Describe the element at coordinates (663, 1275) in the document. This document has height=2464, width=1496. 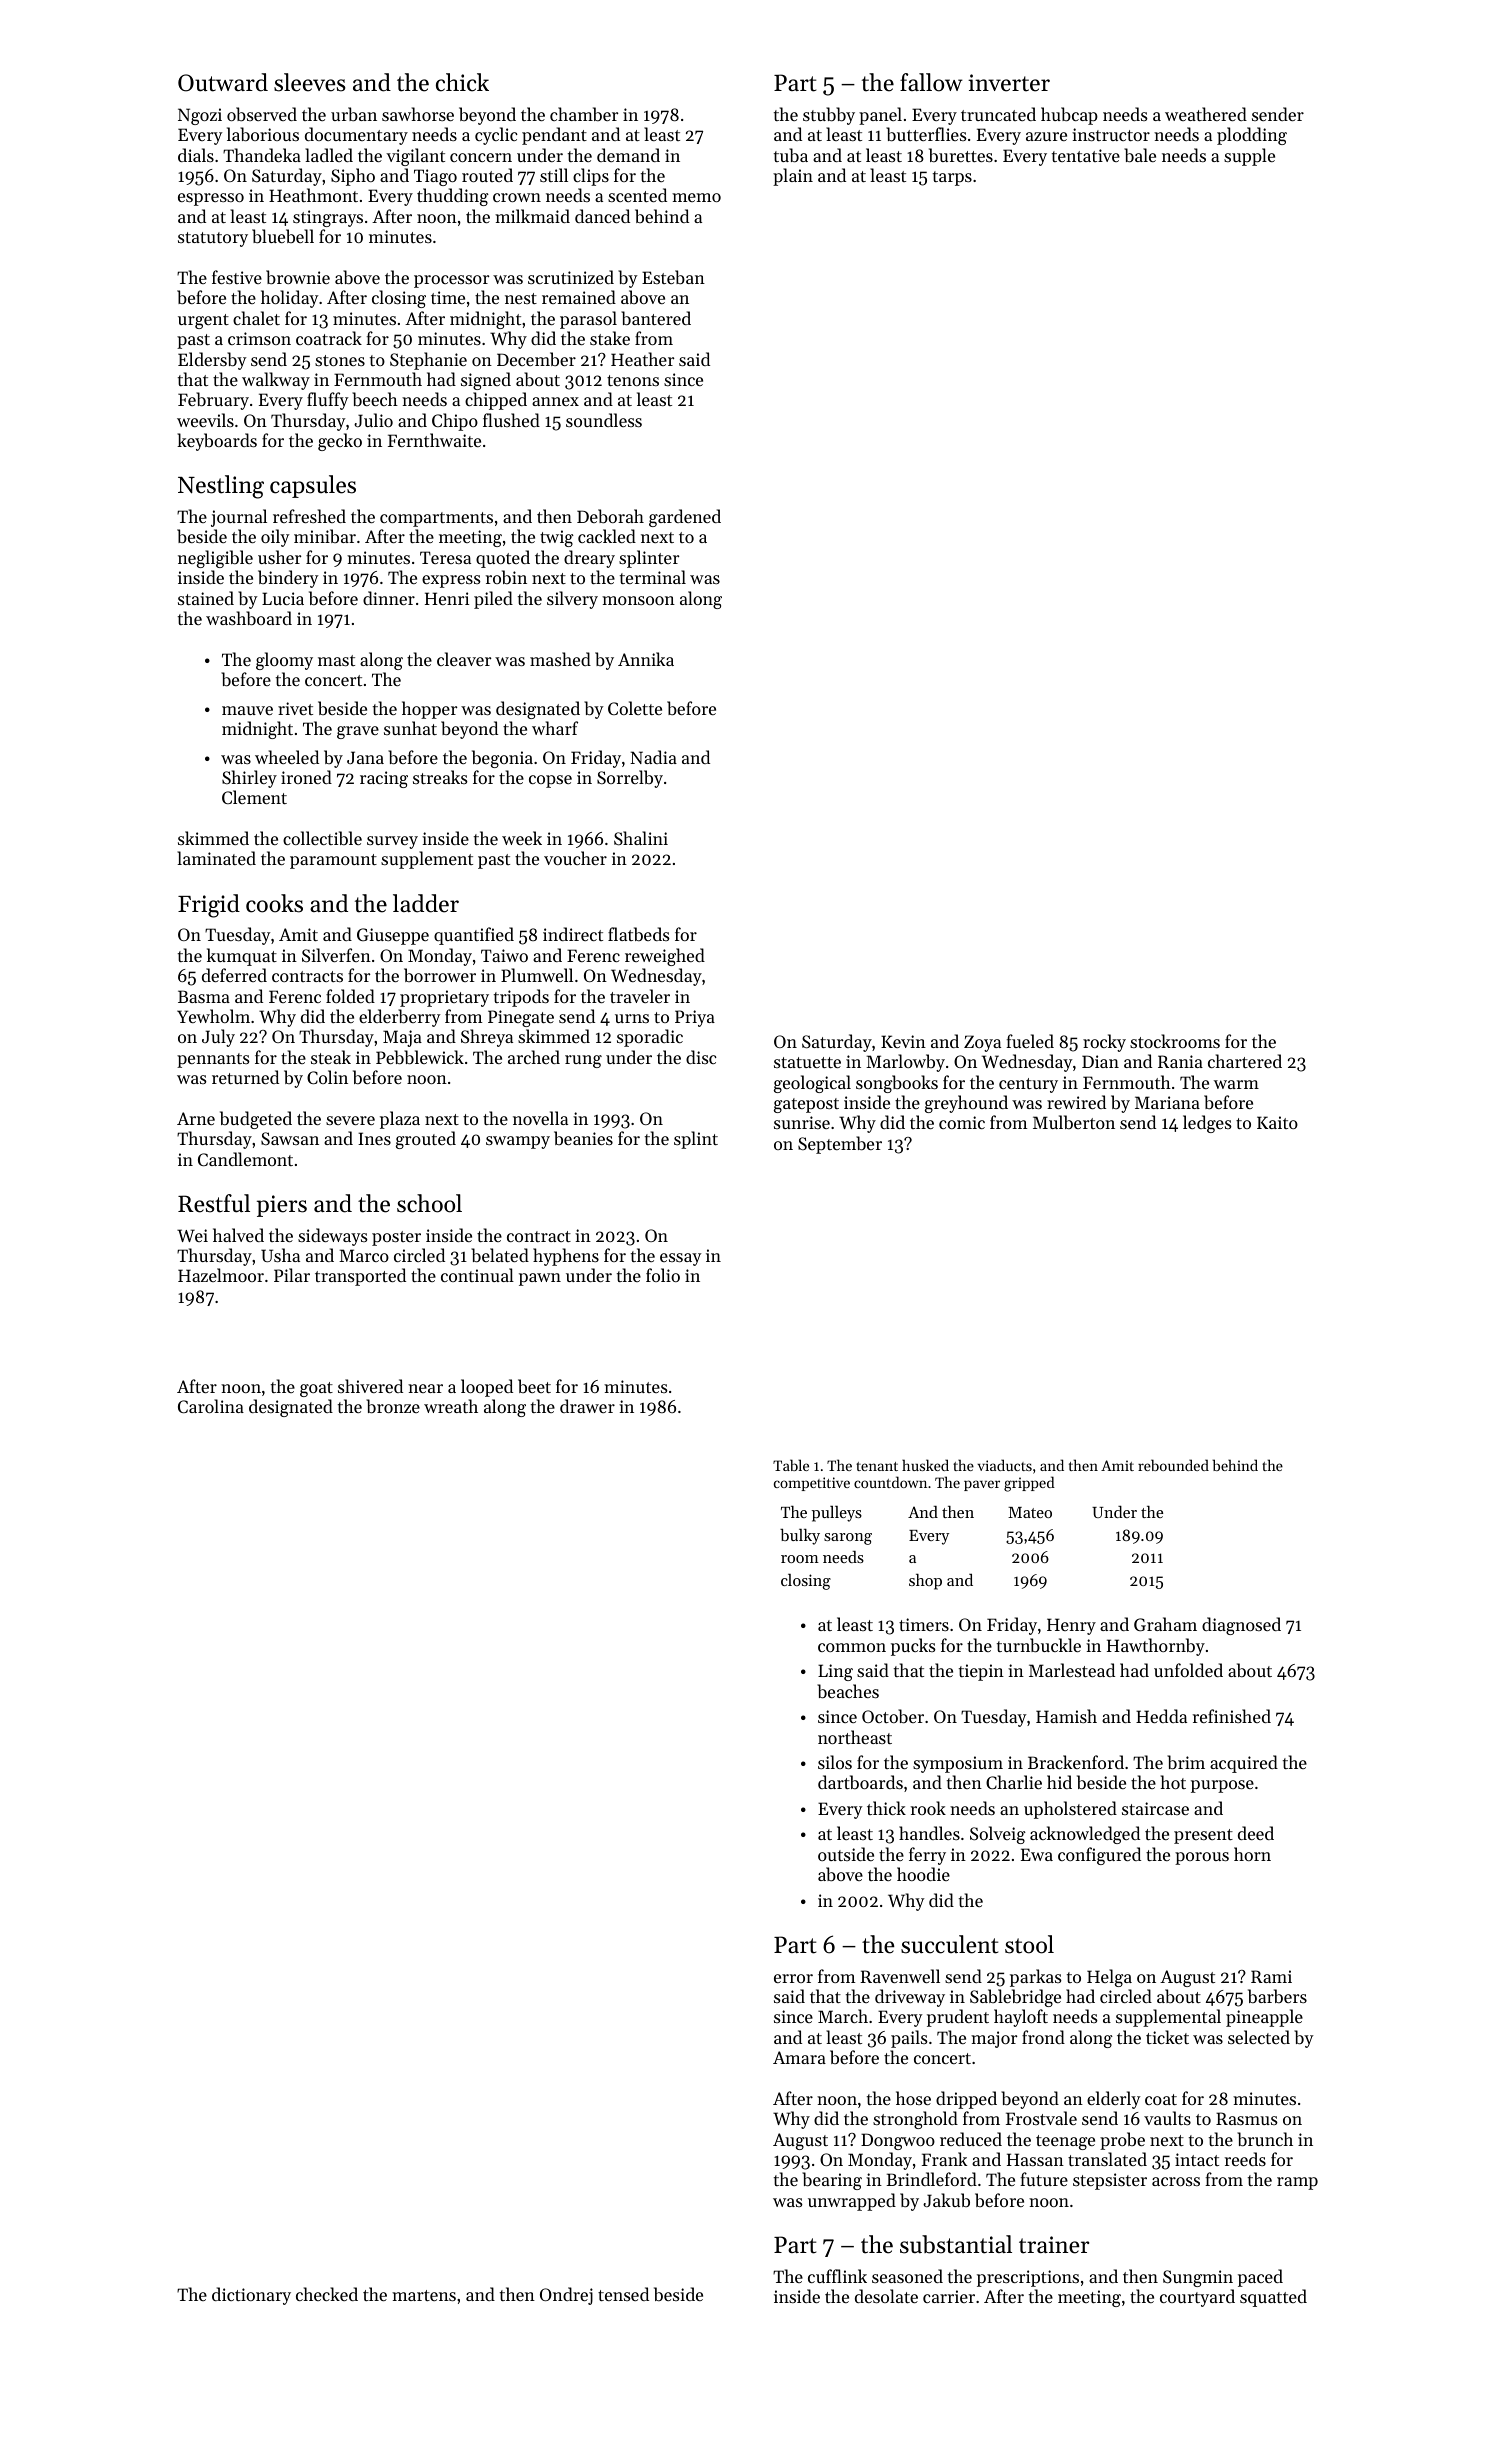
I see `folio` at that location.
